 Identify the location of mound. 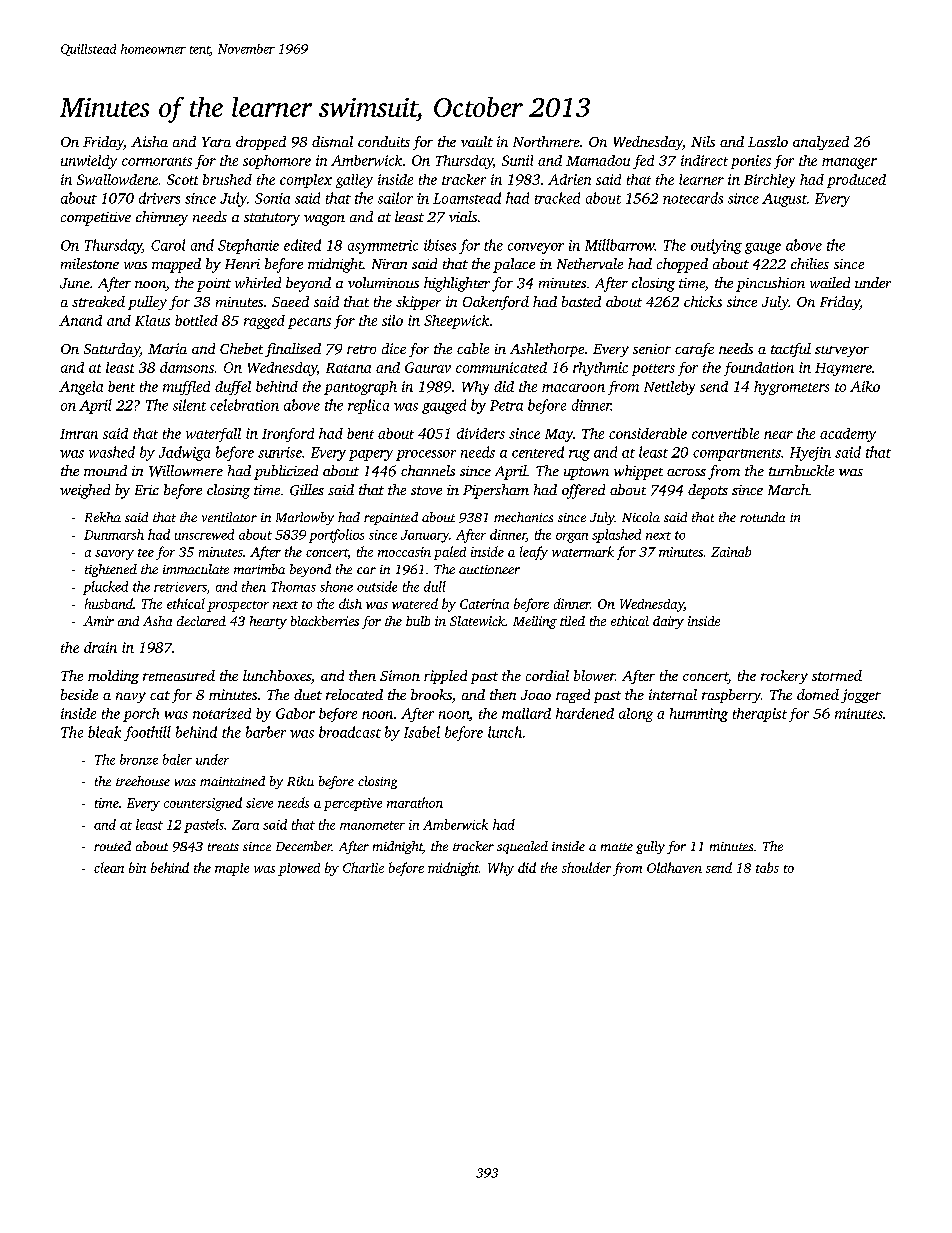
(105, 470).
